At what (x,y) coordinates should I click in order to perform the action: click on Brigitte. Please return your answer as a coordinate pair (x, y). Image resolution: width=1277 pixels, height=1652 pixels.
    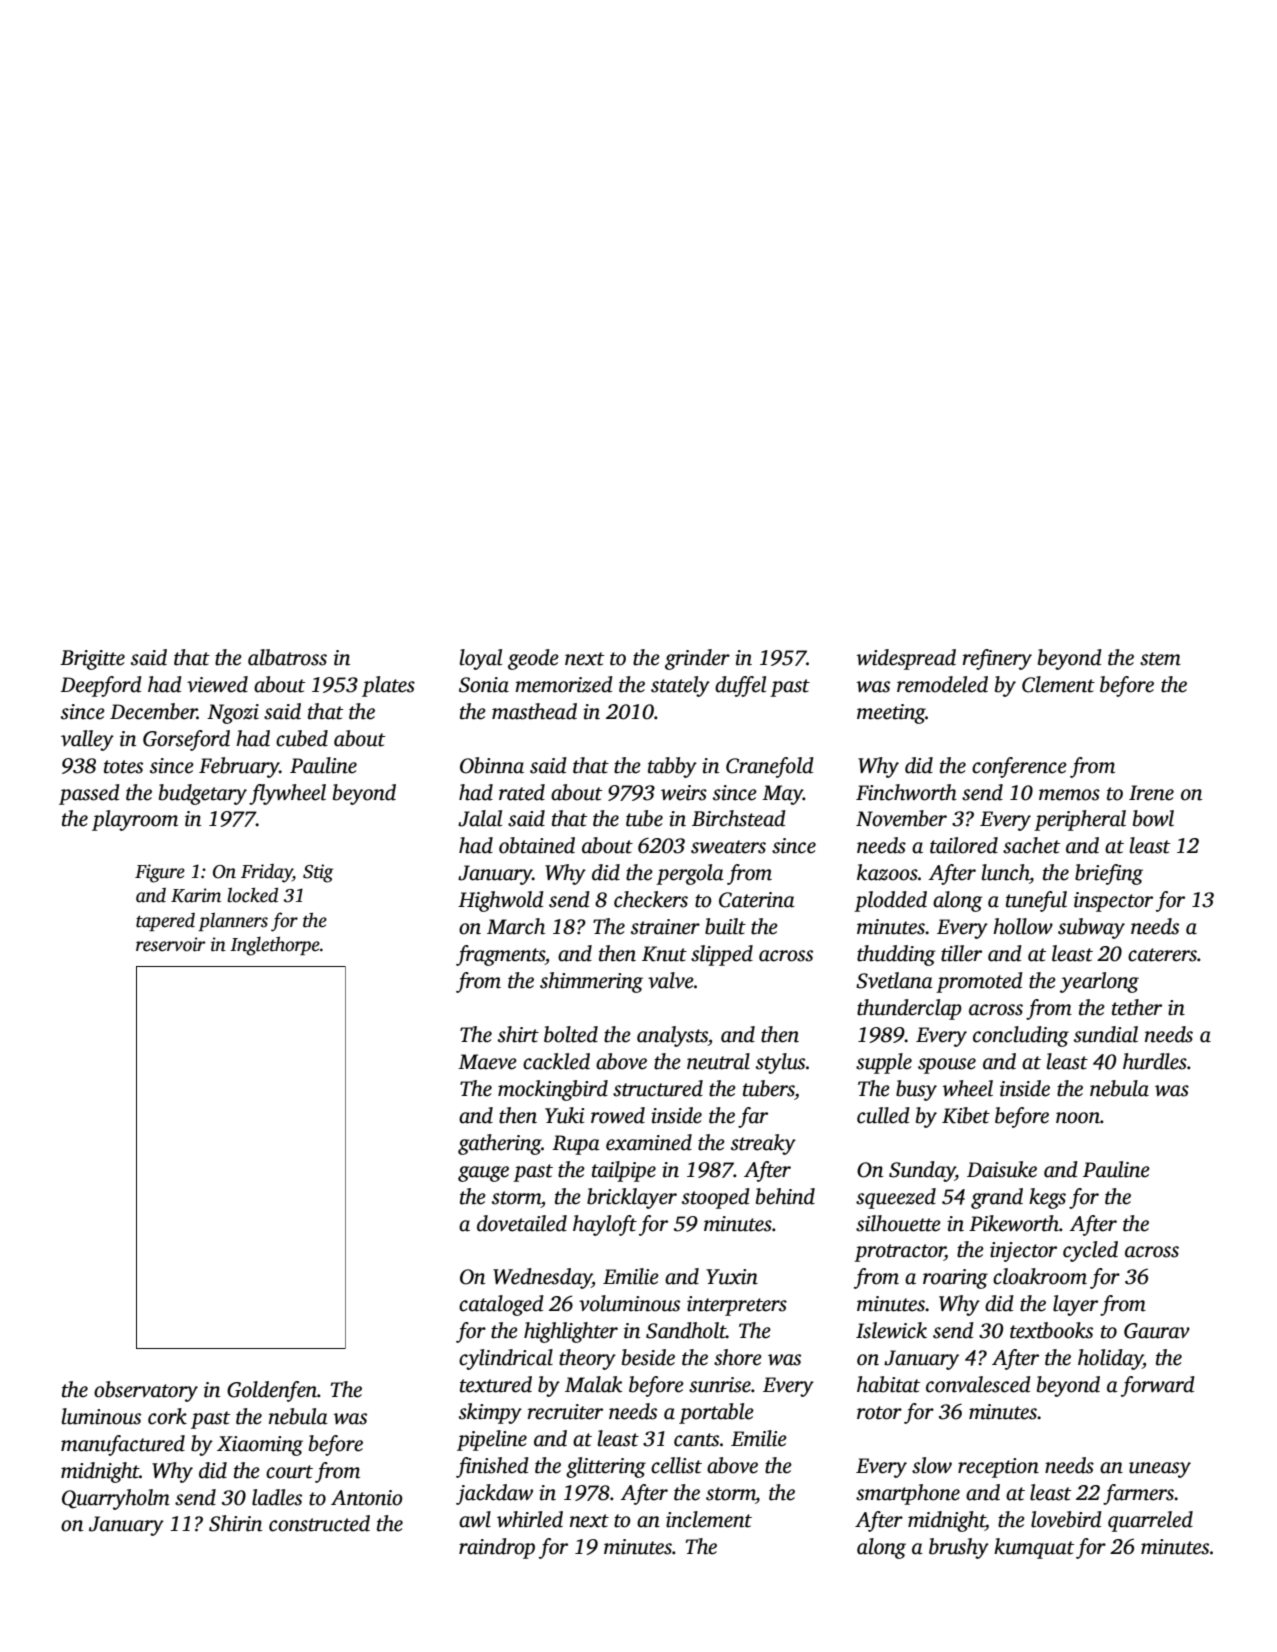
    Looking at the image, I should click on (92, 660).
